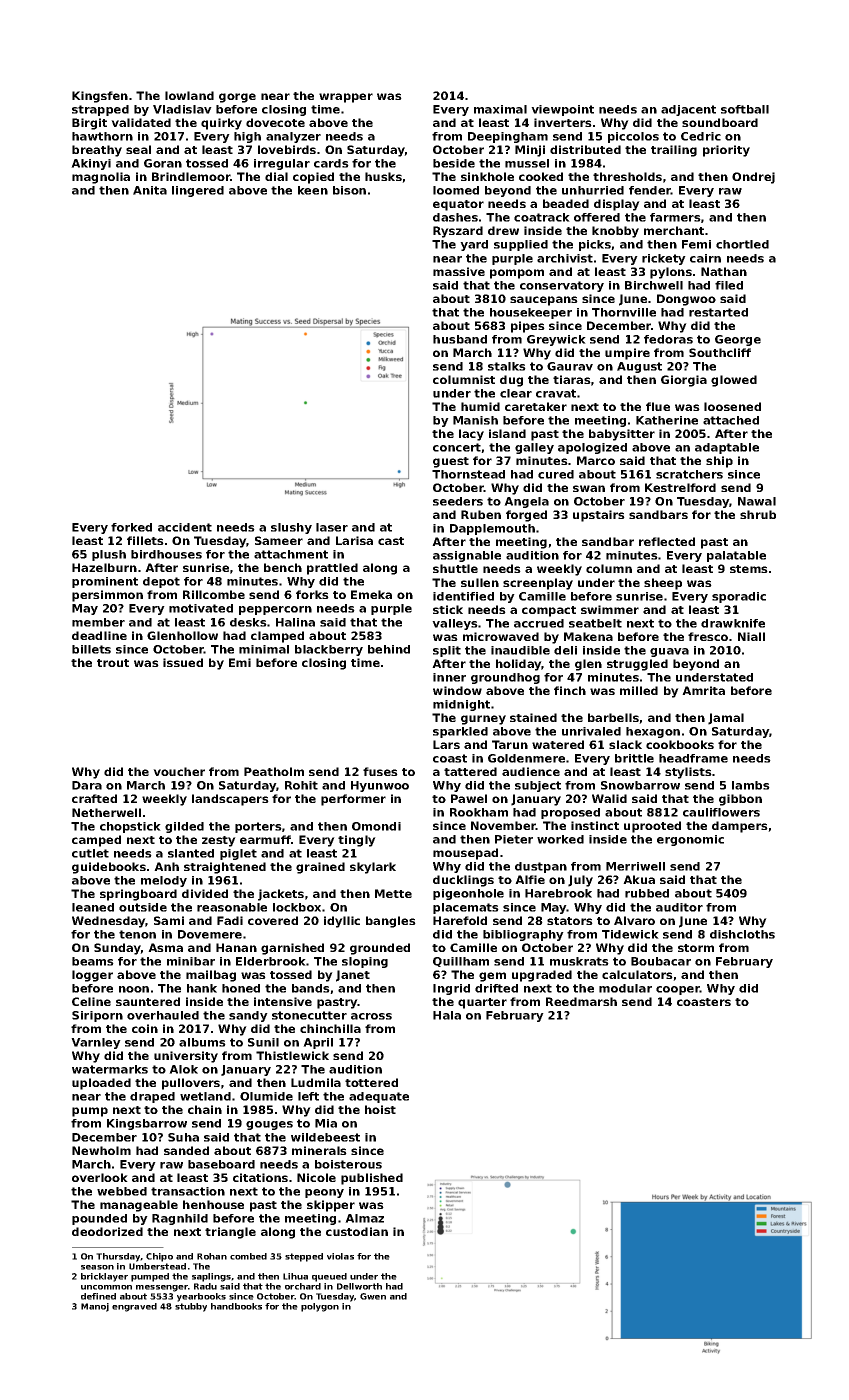 This image has width=849, height=1400. I want to click on maximal, so click(500, 109).
